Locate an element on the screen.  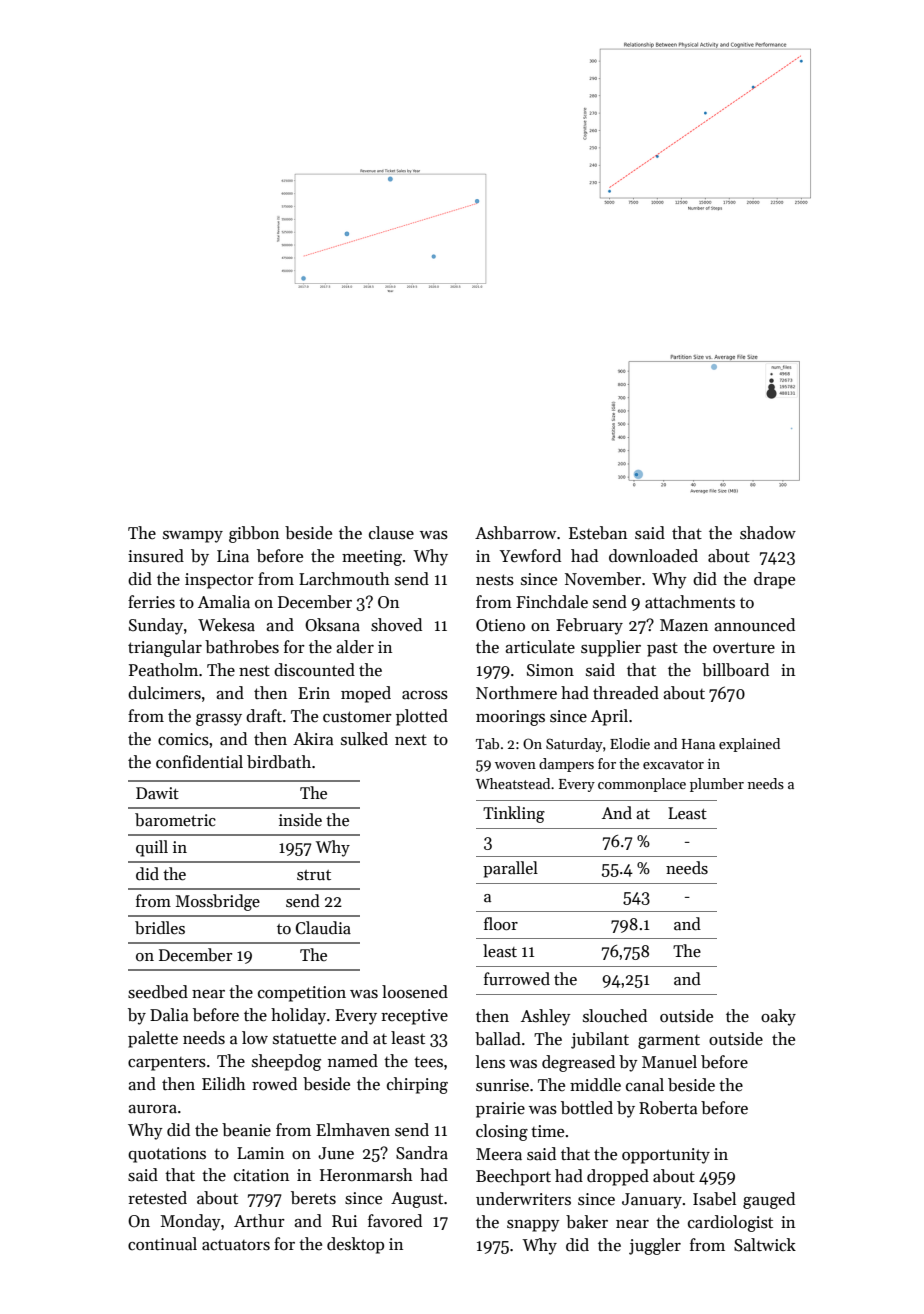
swampy is located at coordinates (193, 537).
